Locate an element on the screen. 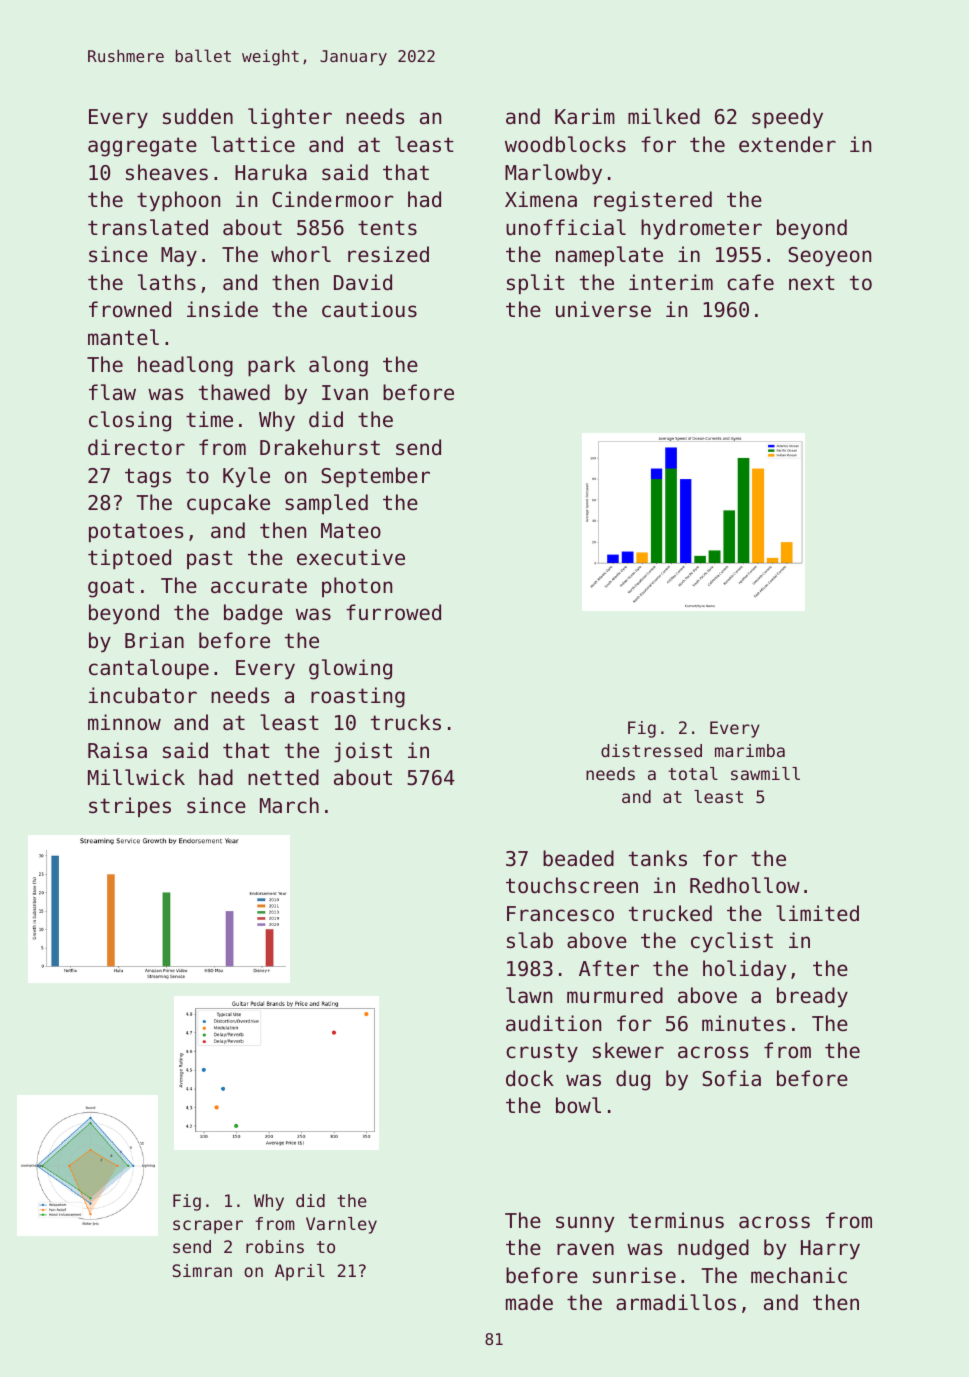  Seoyeon is located at coordinates (829, 256).
